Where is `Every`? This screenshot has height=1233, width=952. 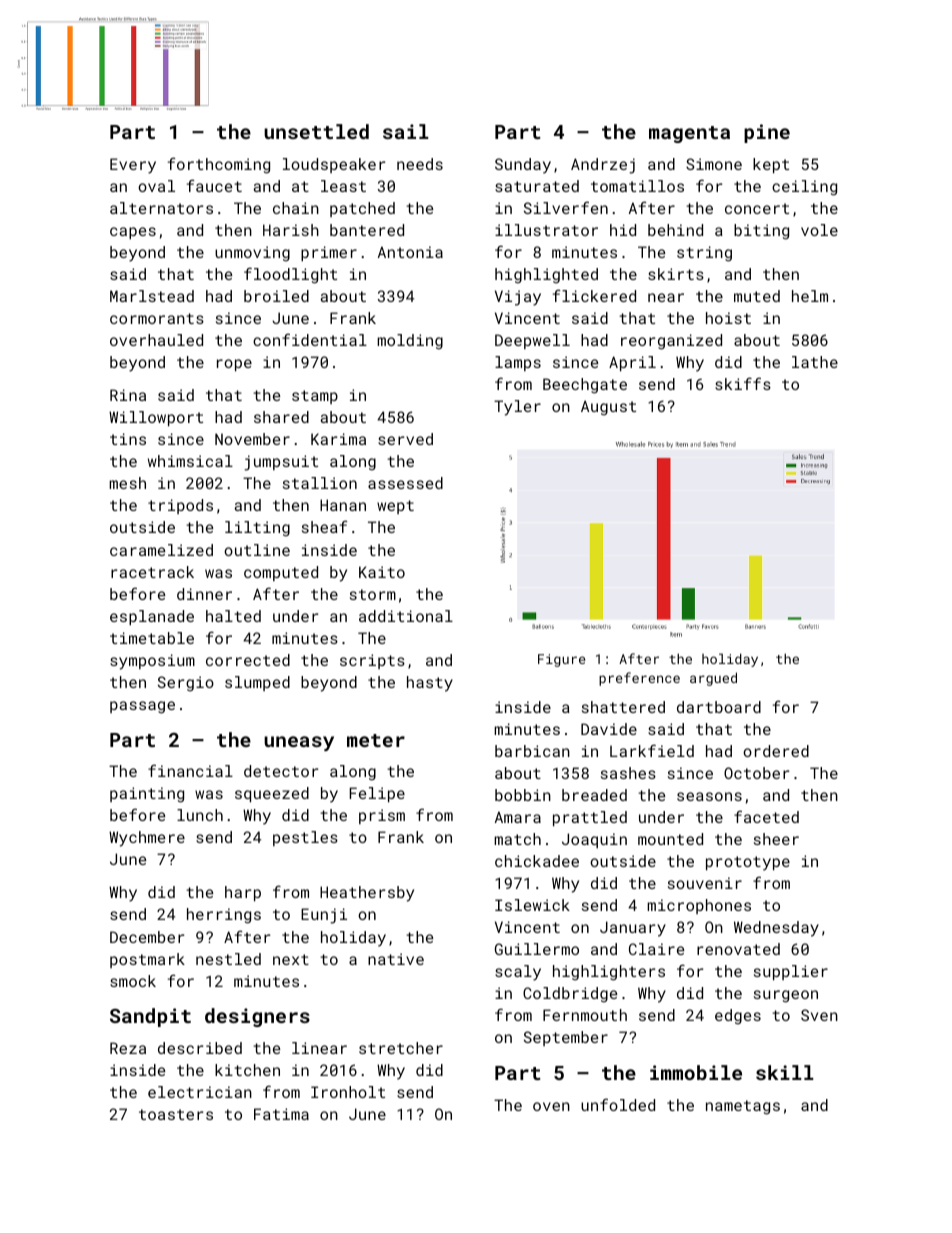
Every is located at coordinates (133, 166).
